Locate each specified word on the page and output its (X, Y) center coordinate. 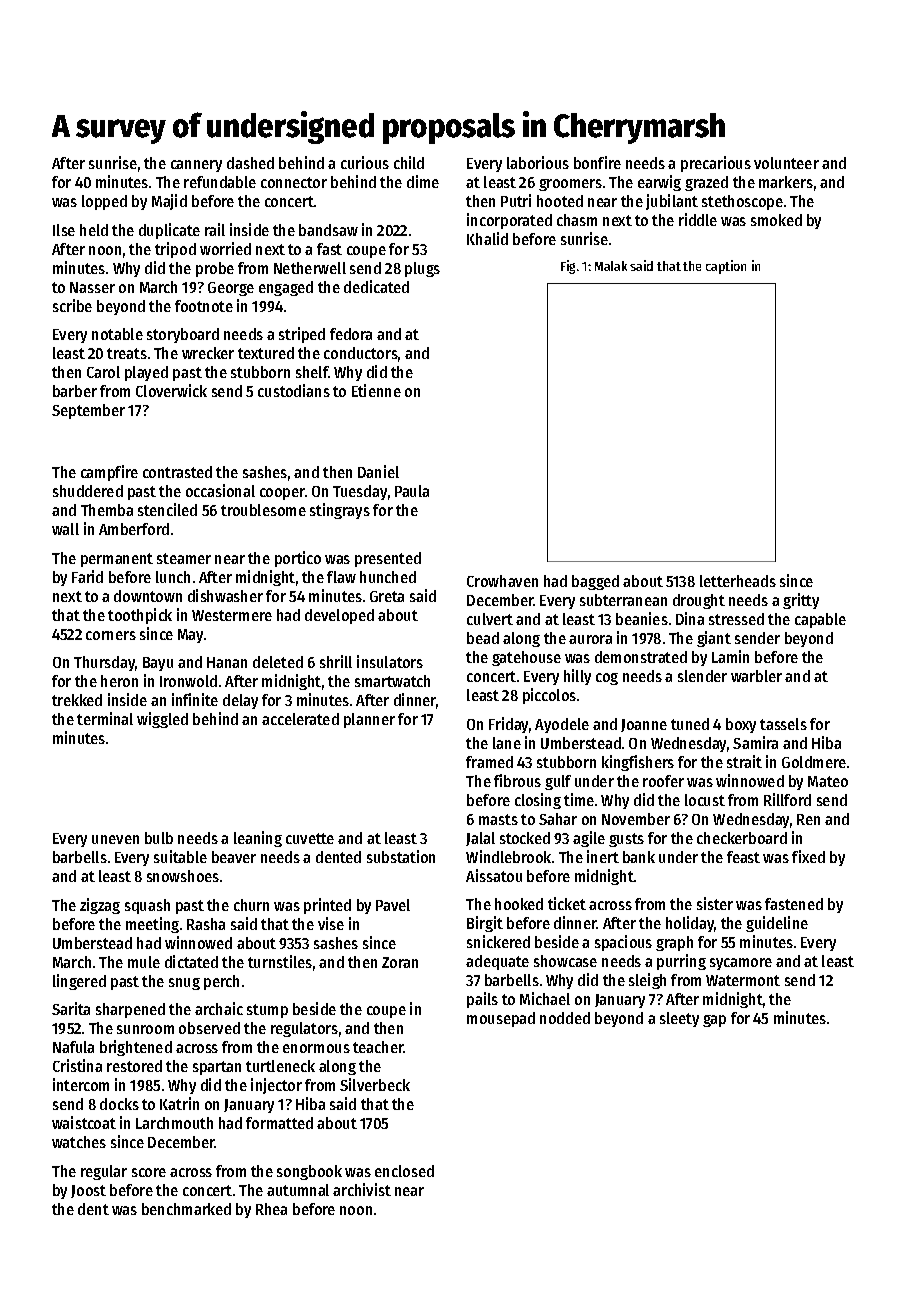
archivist (362, 1189)
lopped (104, 202)
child (409, 162)
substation (401, 856)
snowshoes (183, 876)
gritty (801, 601)
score (149, 1172)
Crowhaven (502, 581)
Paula (412, 491)
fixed (808, 856)
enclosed (404, 1171)
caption (726, 267)
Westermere (232, 615)
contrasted (177, 472)
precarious (716, 164)
